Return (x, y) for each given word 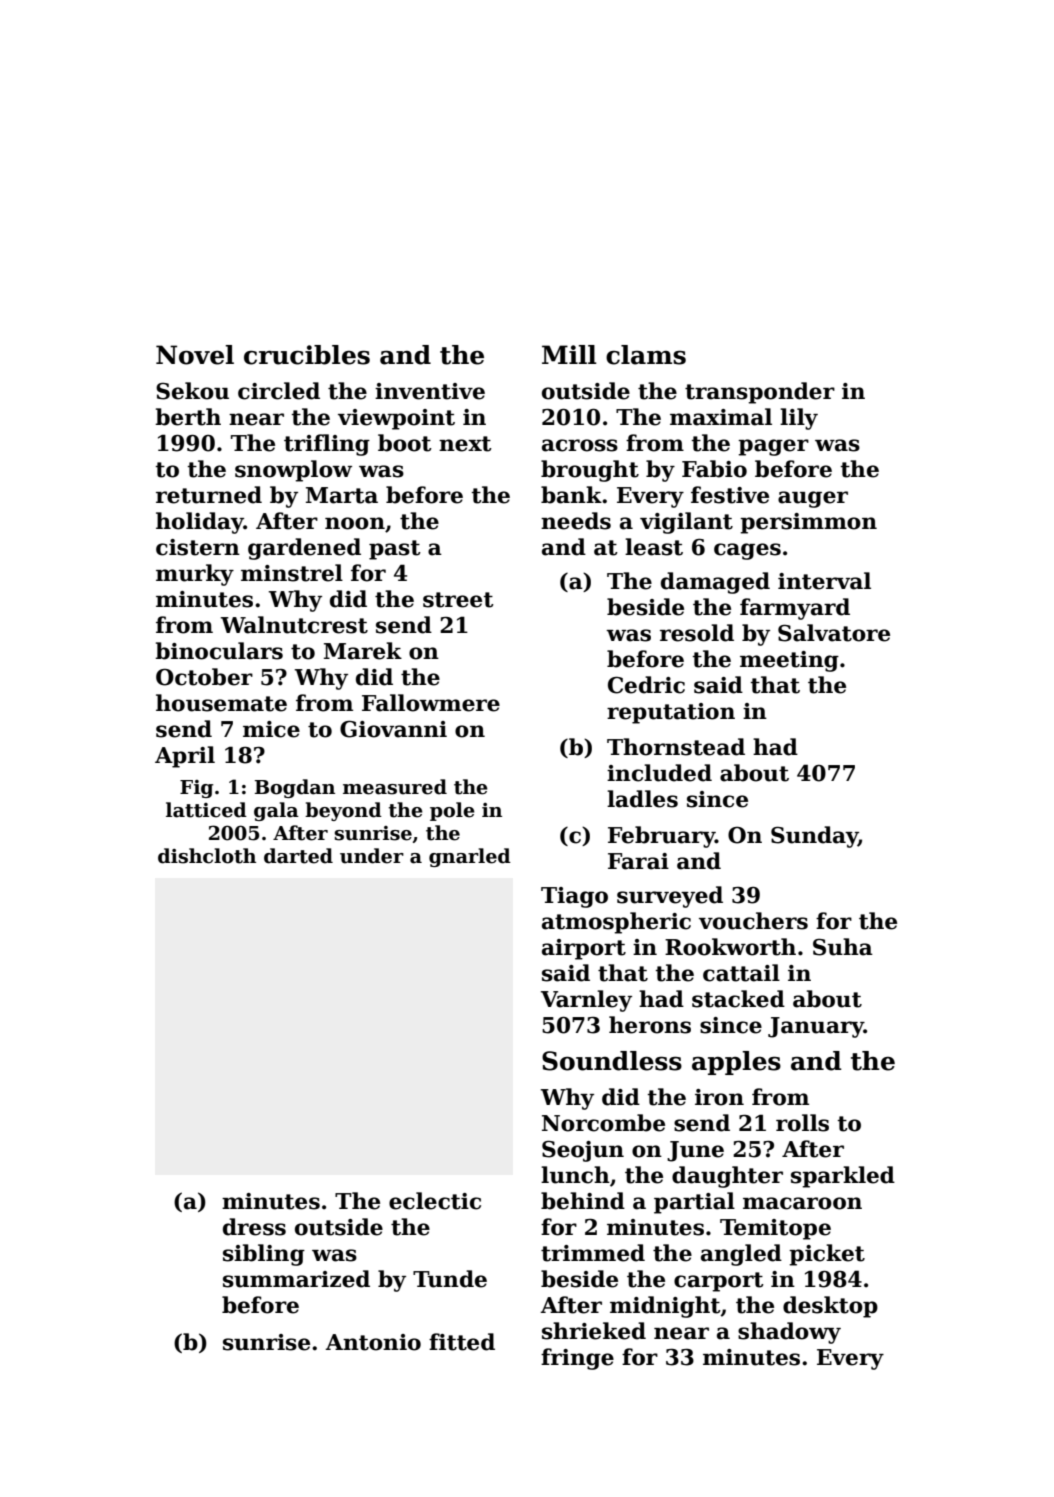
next (465, 444)
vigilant (686, 523)
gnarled (470, 857)
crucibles (307, 355)
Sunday (814, 837)
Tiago (574, 897)
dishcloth (207, 856)
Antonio (373, 1342)
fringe (577, 1359)
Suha (843, 947)
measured (395, 787)
